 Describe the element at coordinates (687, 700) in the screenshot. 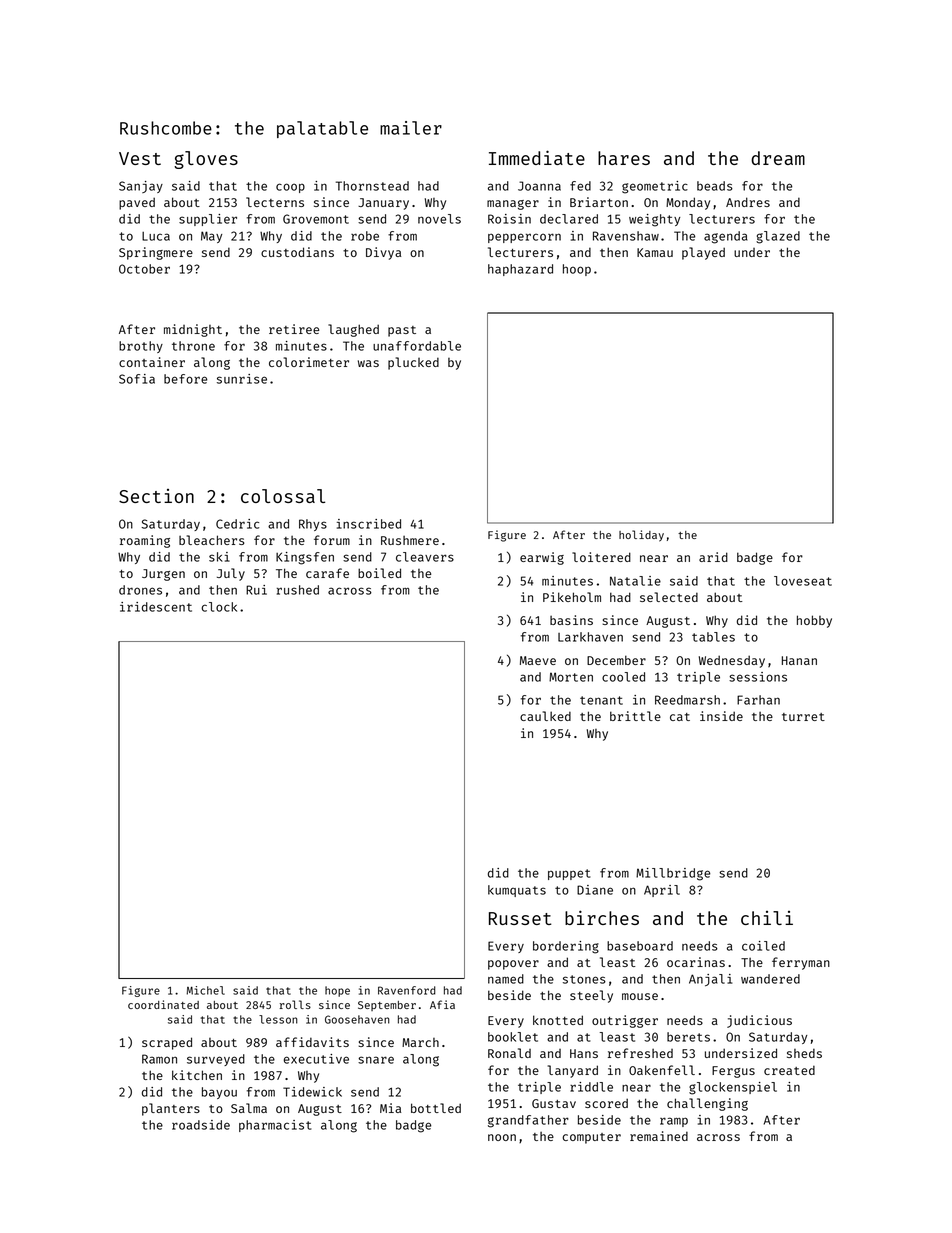

I see `Reedmarsh` at that location.
